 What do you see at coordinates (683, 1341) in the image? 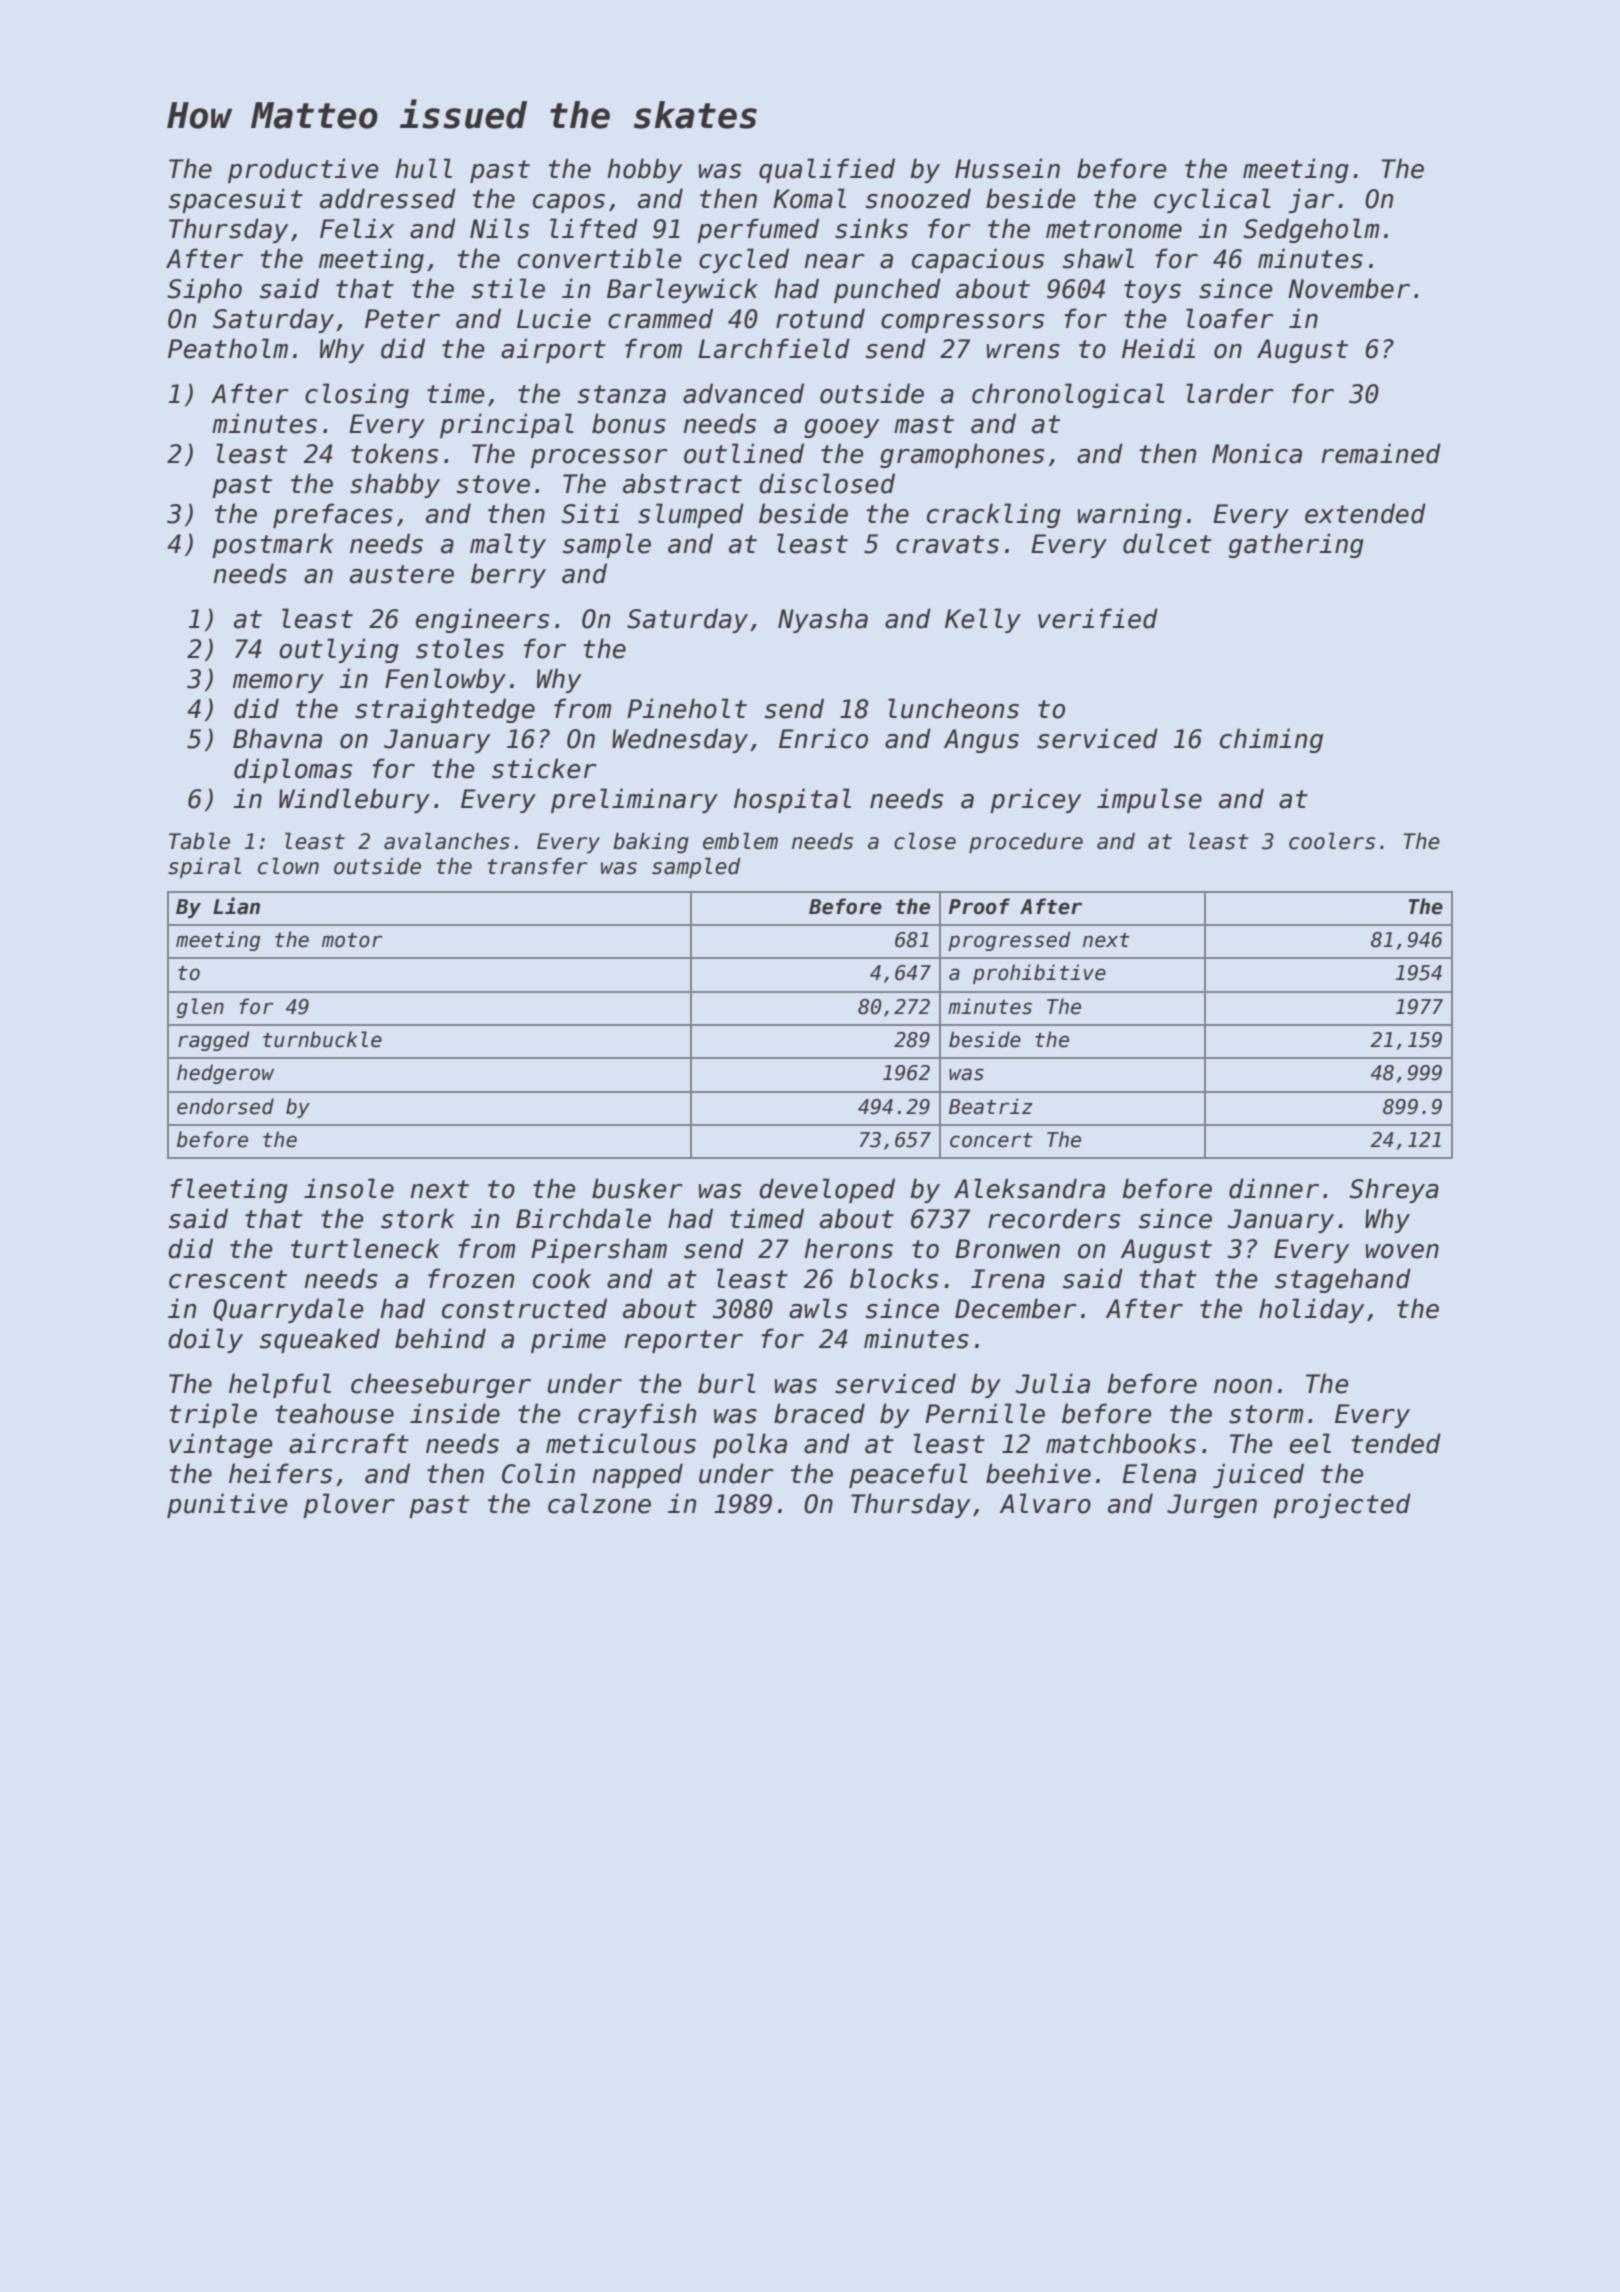
I see `reporter` at bounding box center [683, 1341].
